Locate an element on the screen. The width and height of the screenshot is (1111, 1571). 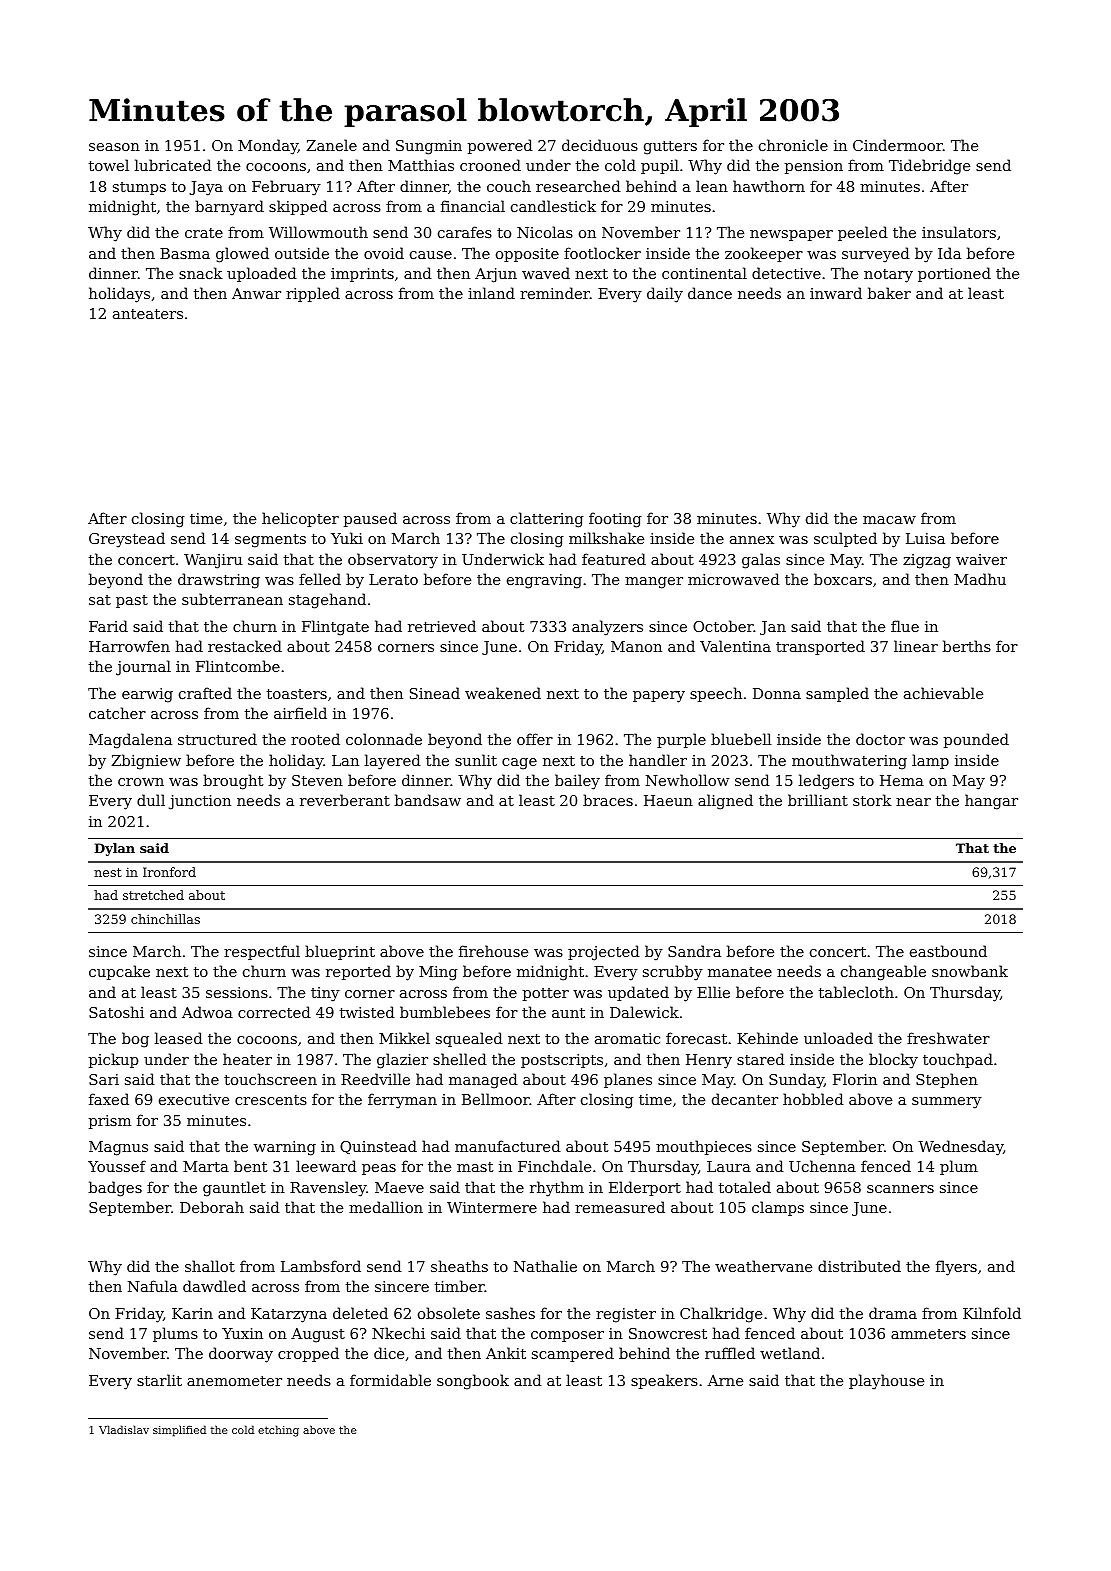
zigzag is located at coordinates (927, 561).
